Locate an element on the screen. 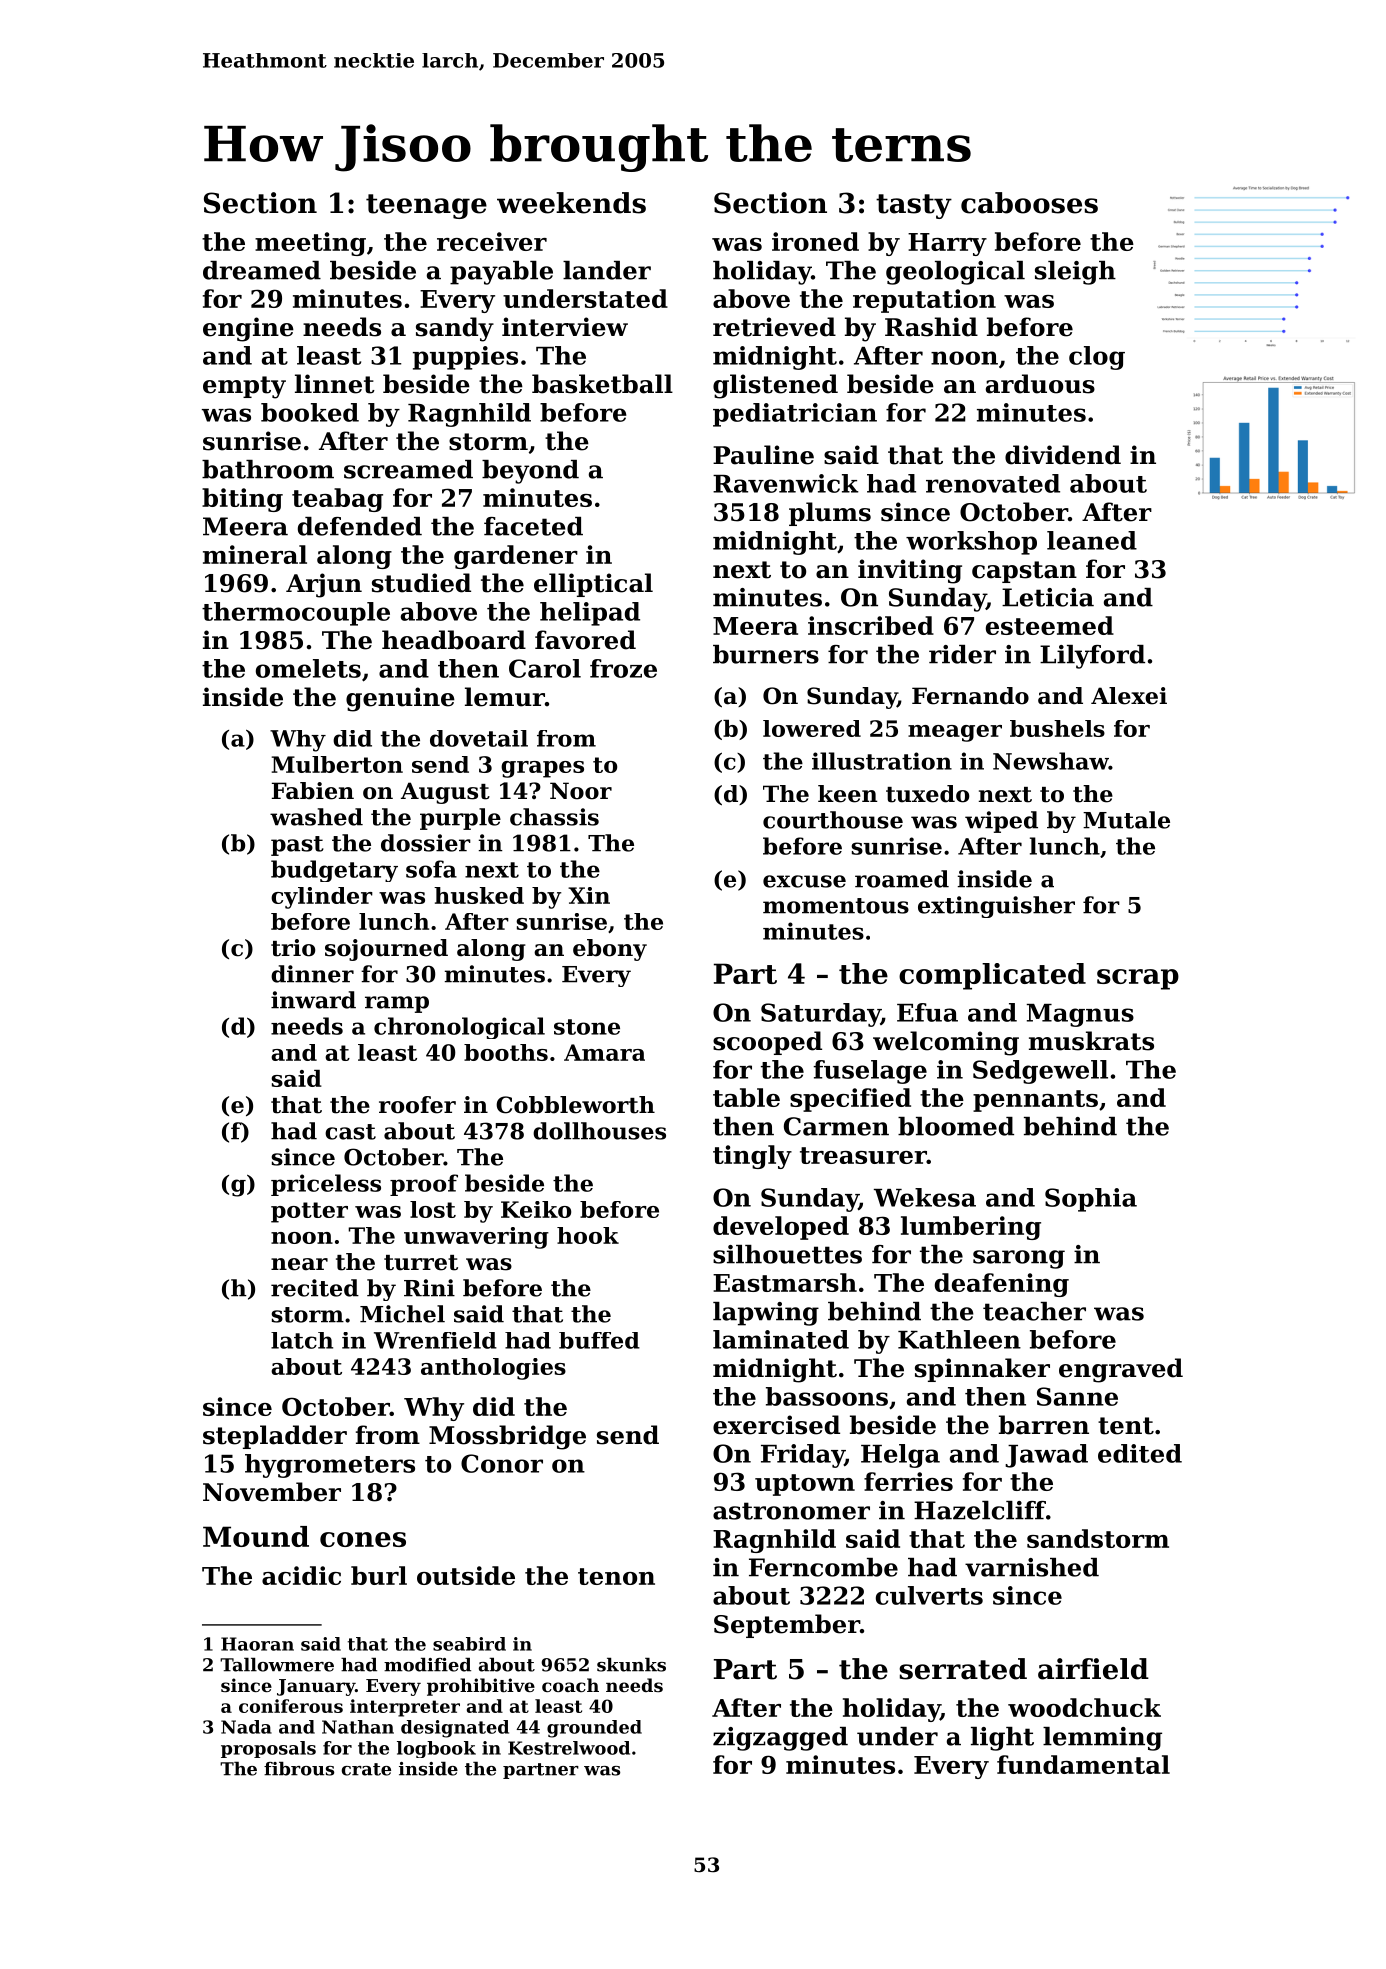 This screenshot has height=1969, width=1386. tasty is located at coordinates (914, 206).
